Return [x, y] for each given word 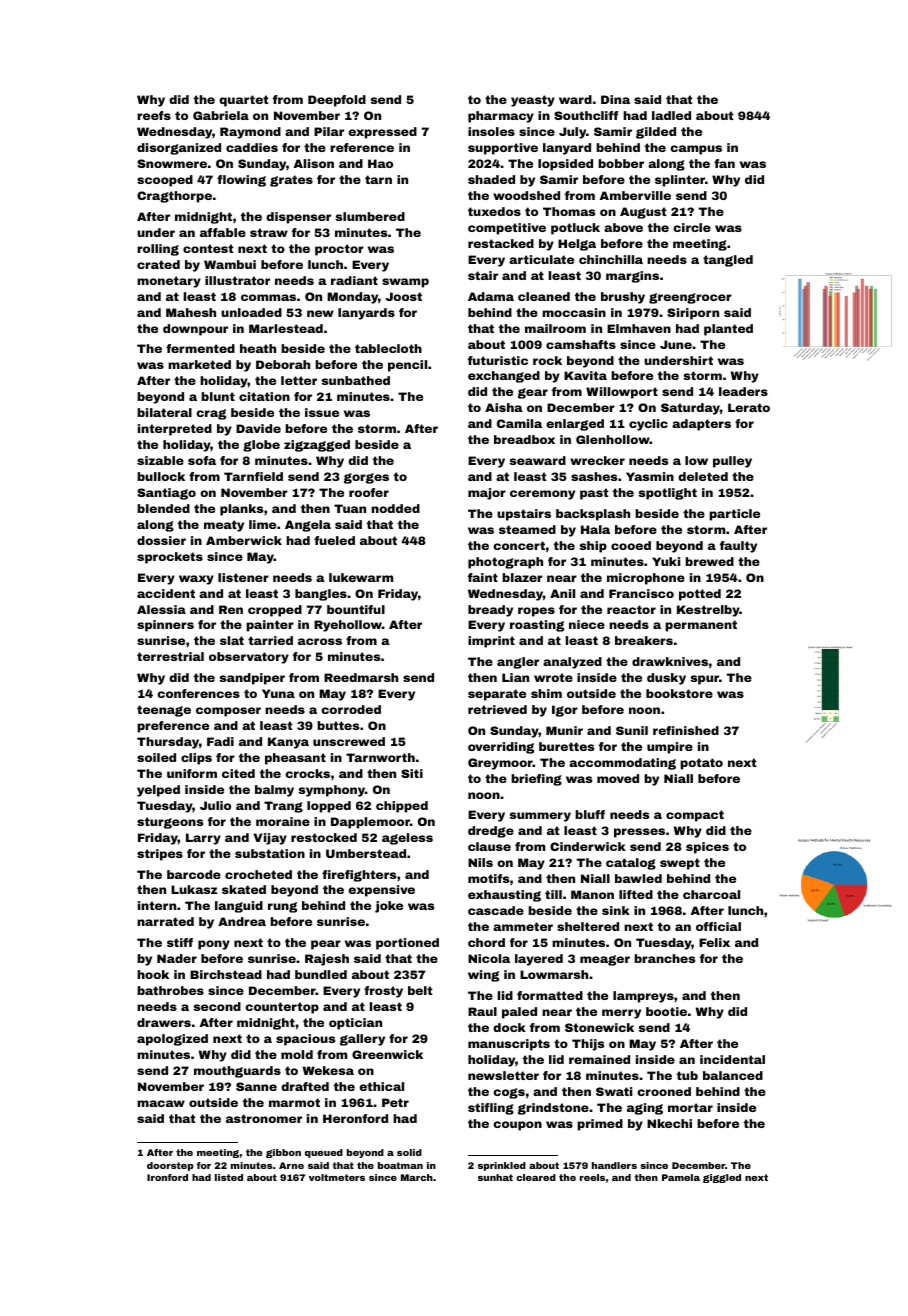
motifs [488, 878]
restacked [501, 243]
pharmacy [501, 117]
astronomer [264, 1118]
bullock [161, 476]
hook [153, 974]
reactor [631, 609]
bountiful [356, 609]
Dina [615, 99]
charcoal [711, 894]
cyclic [648, 425]
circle [692, 227]
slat [232, 640]
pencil [407, 366]
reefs [154, 115]
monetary [169, 282]
